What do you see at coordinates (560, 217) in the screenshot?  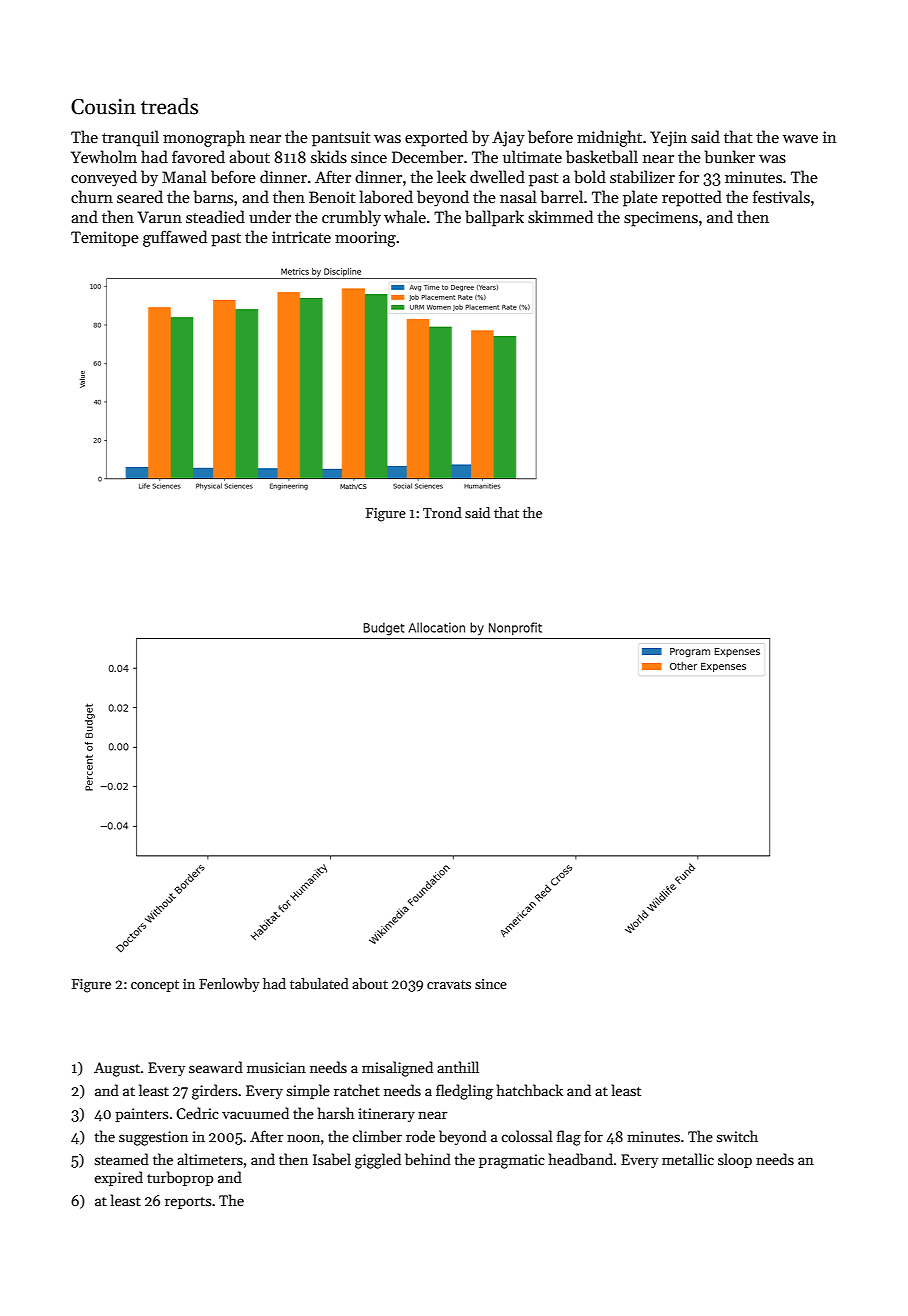 I see `skimmed` at bounding box center [560, 217].
